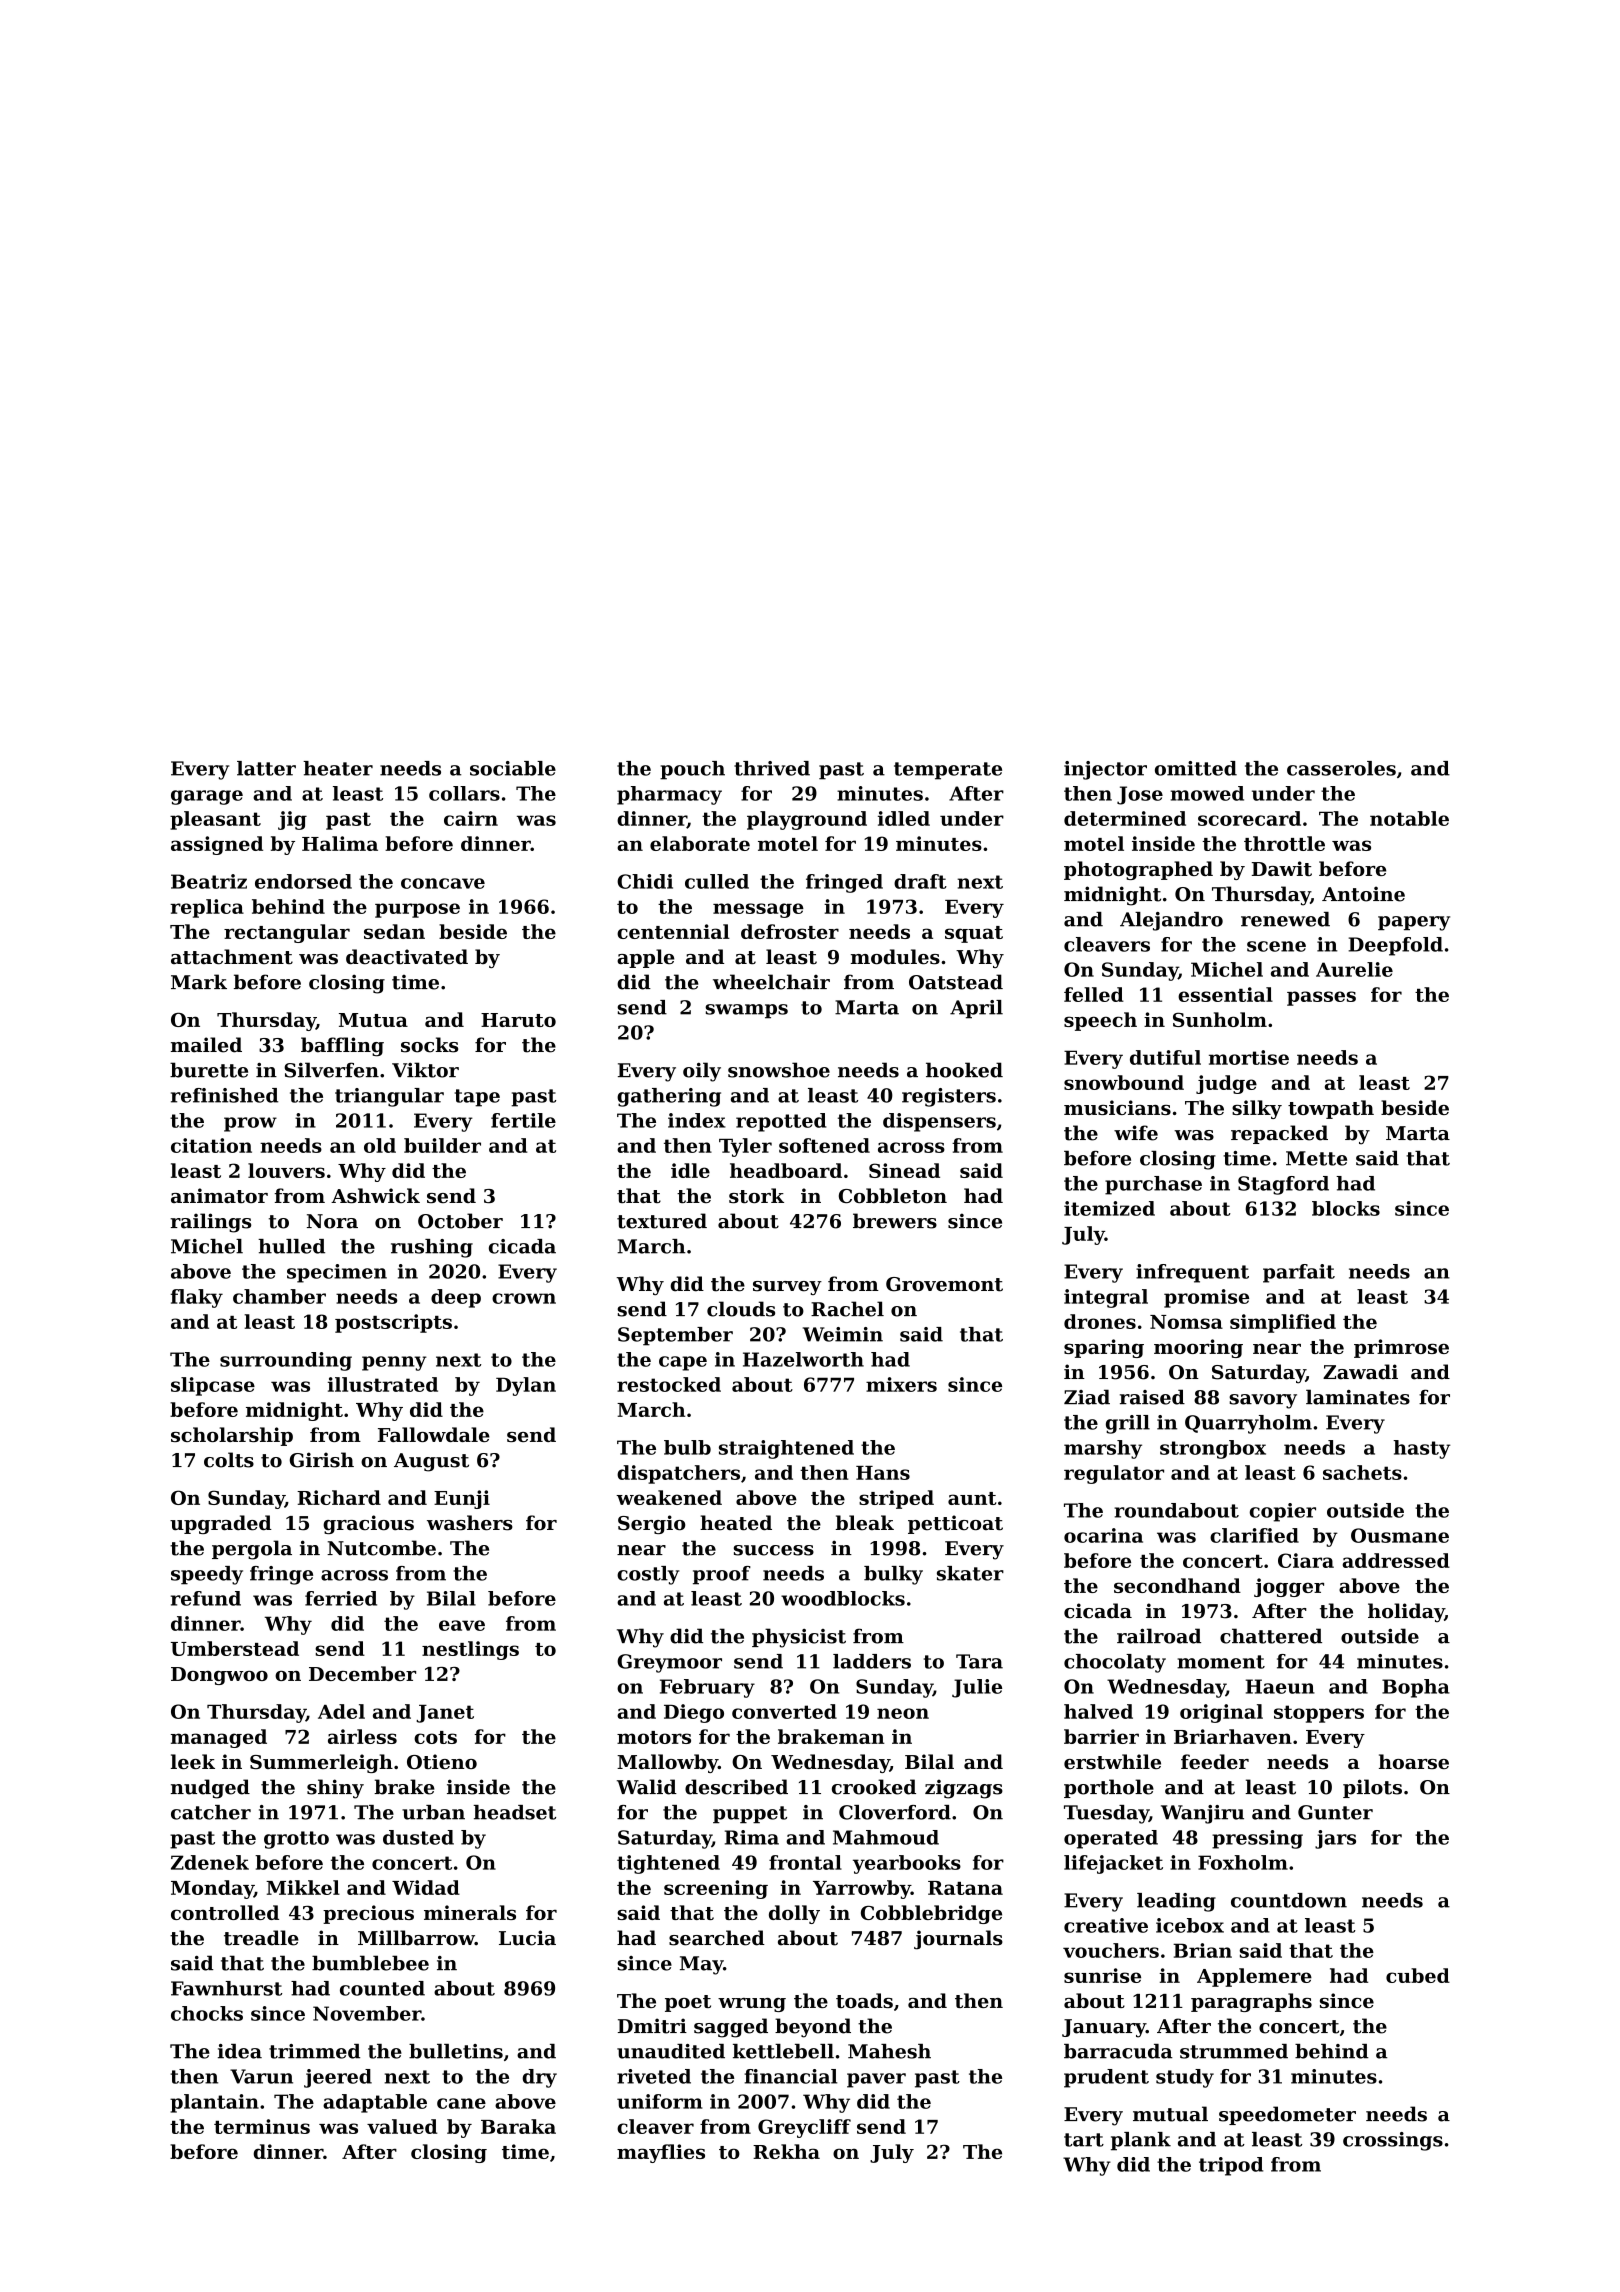 This screenshot has width=1620, height=2292. What do you see at coordinates (286, 1170) in the screenshot?
I see `louvers` at bounding box center [286, 1170].
